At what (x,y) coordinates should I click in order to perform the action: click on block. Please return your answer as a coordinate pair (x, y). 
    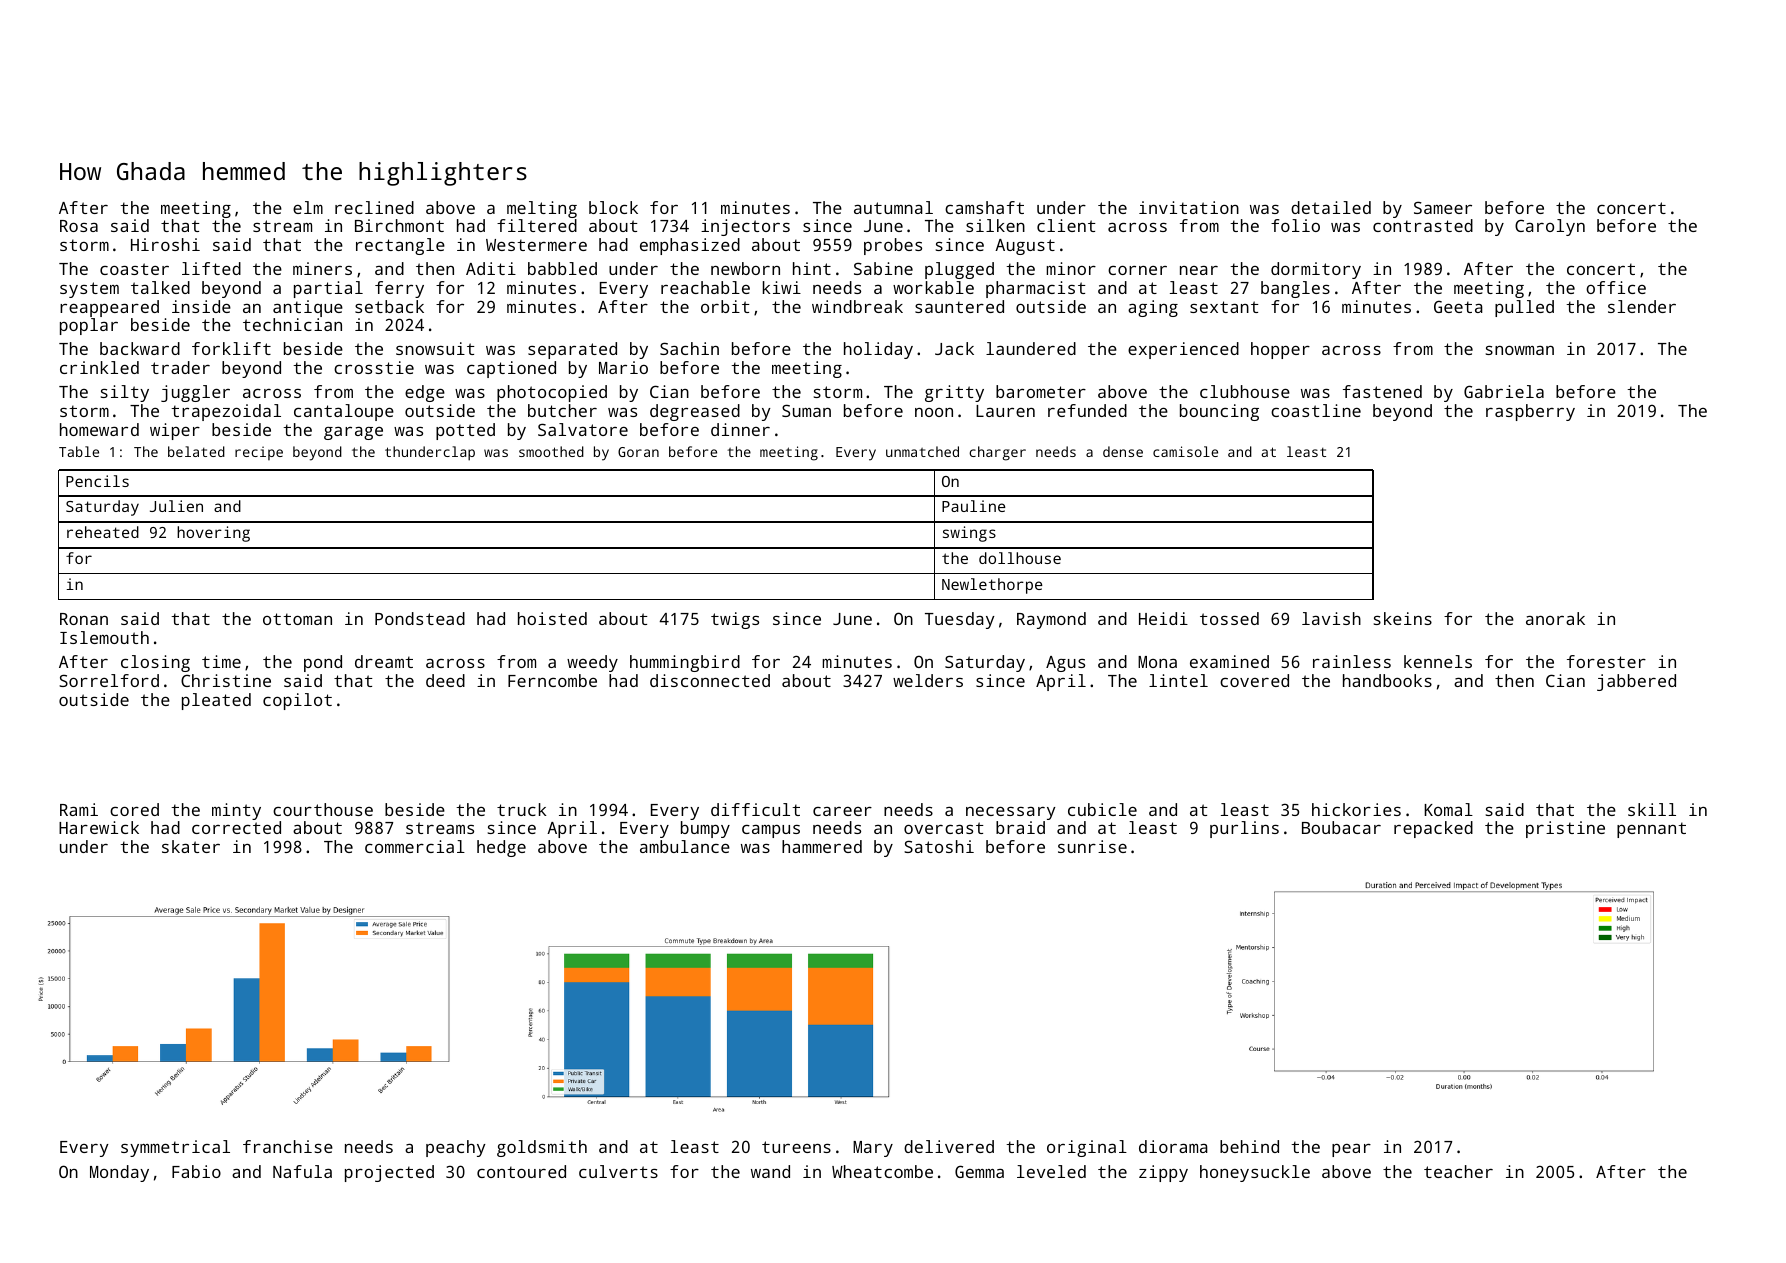
    Looking at the image, I should click on (613, 207).
